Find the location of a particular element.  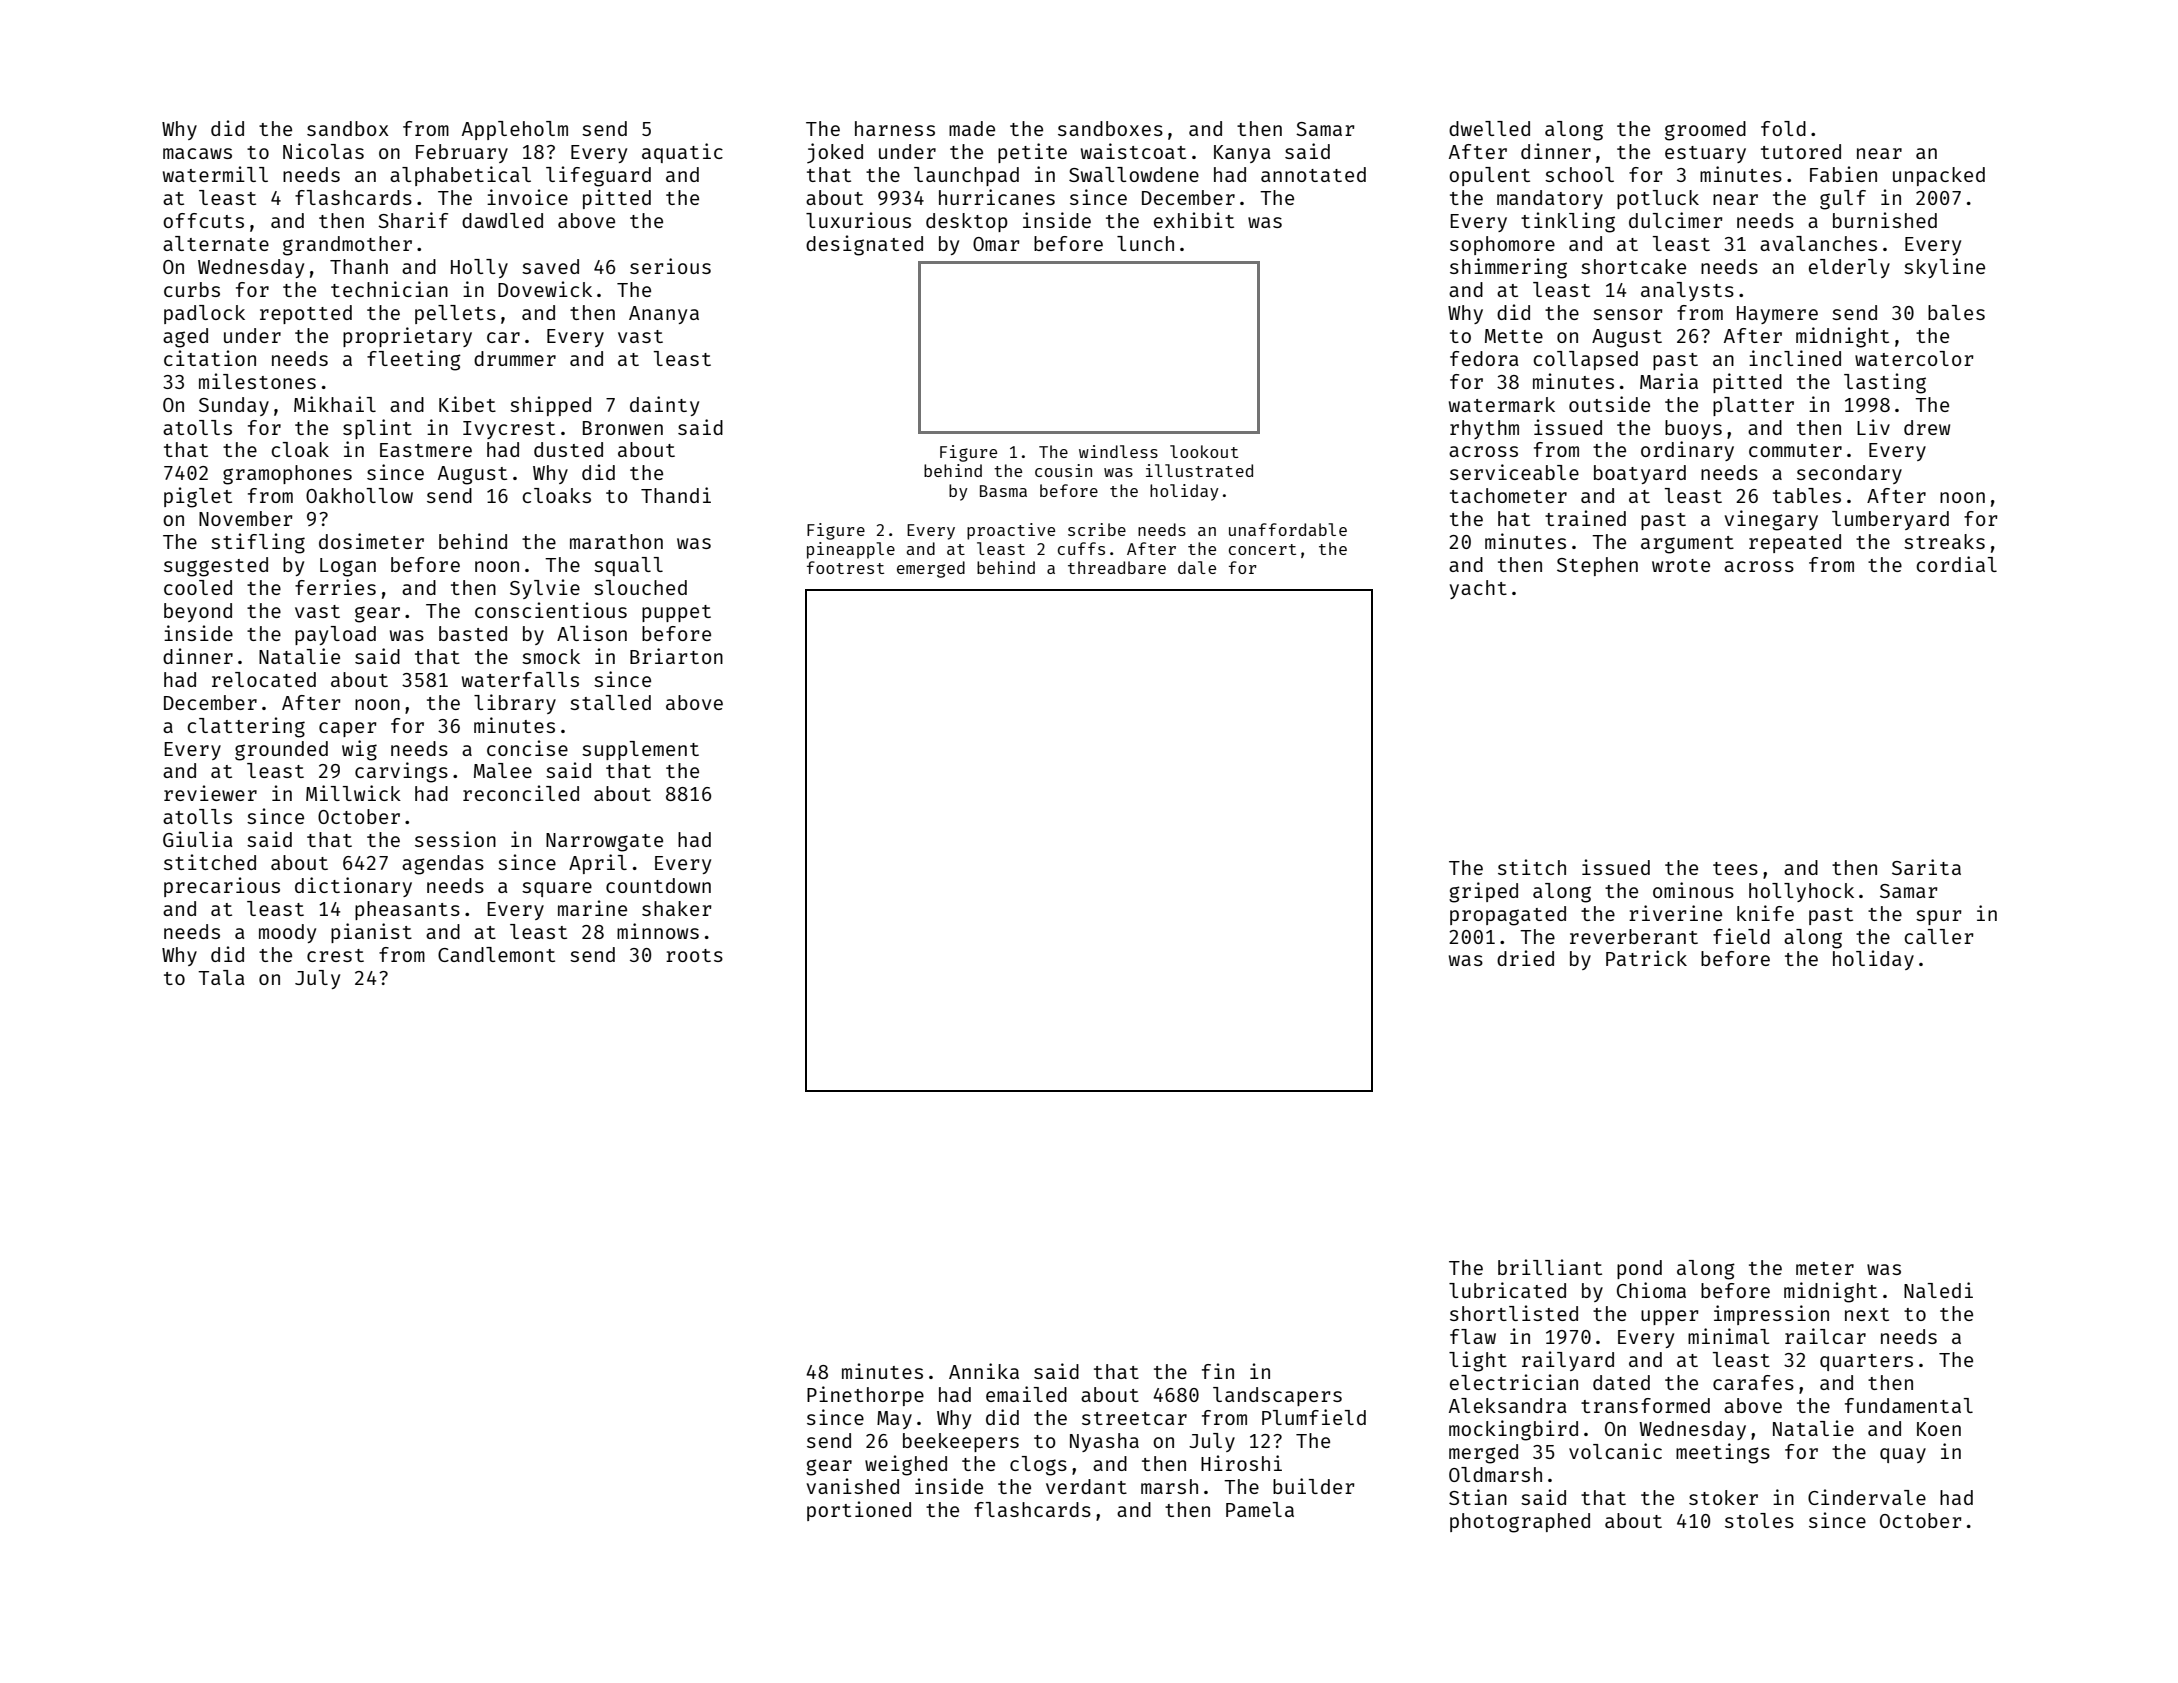

drew is located at coordinates (1927, 427).
